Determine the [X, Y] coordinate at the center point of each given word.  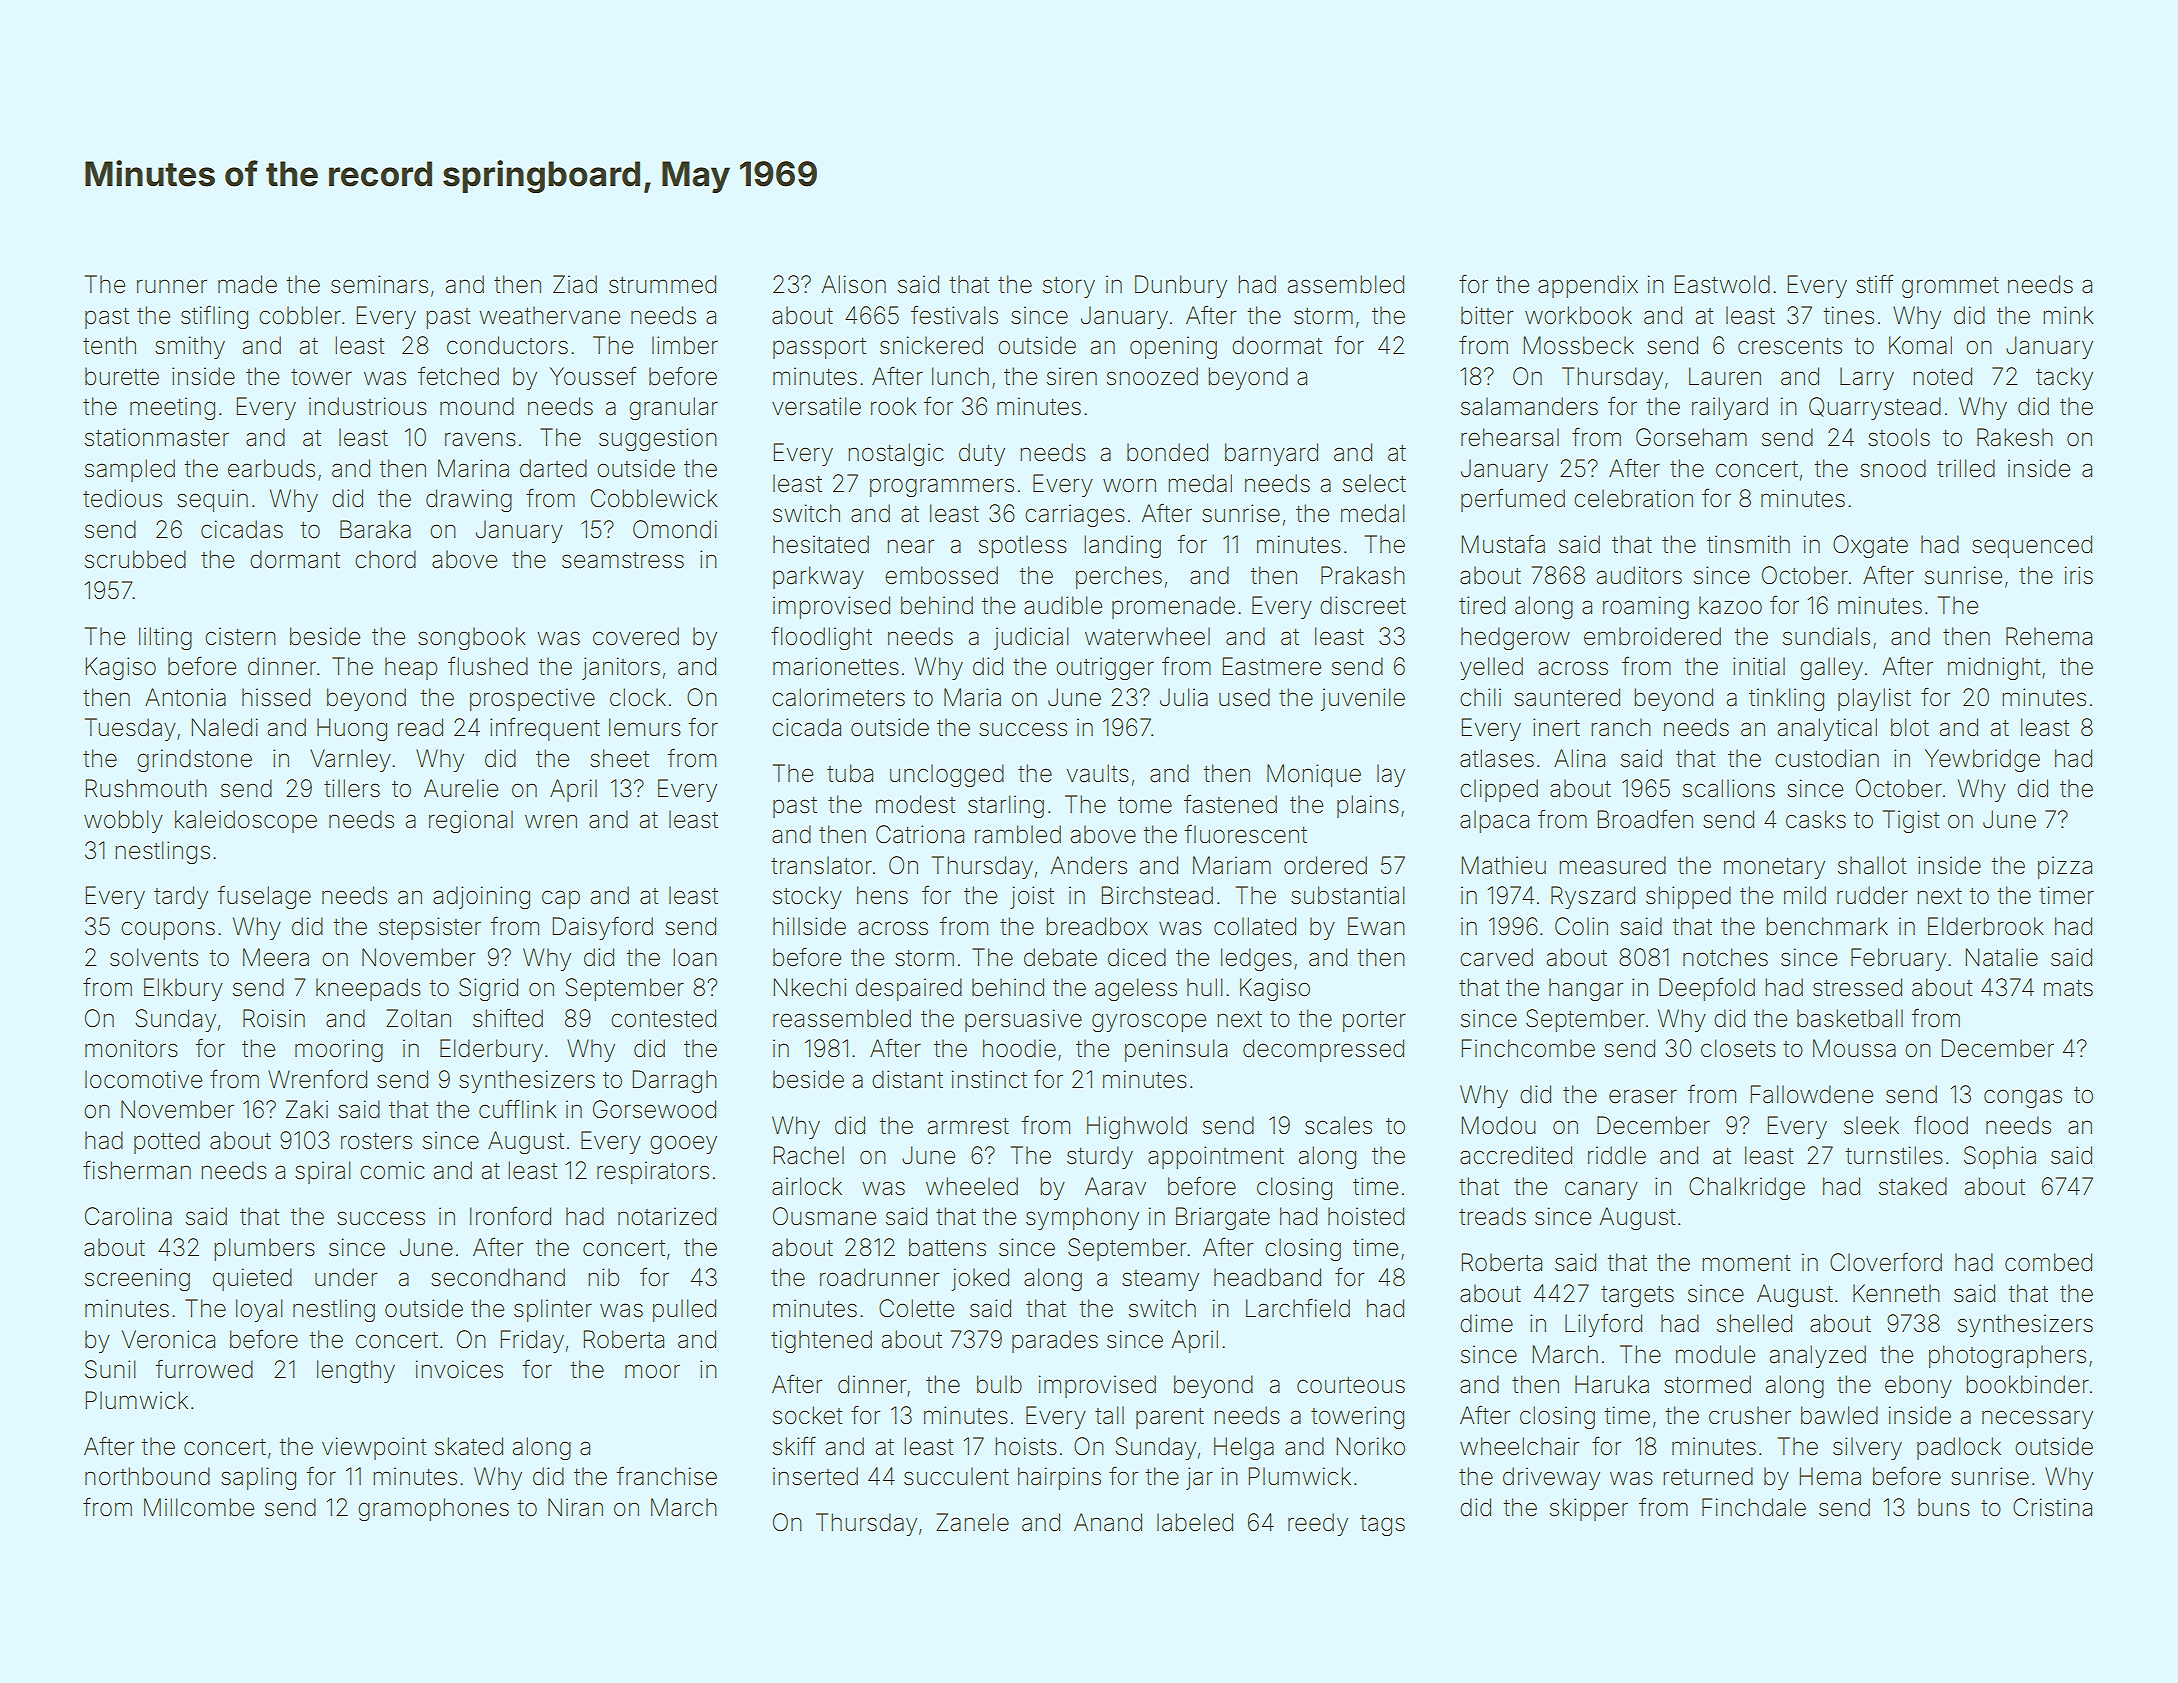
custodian [1827, 758]
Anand [1108, 1522]
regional [471, 821]
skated [469, 1446]
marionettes [836, 666]
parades [1055, 1341]
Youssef [593, 376]
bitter [1487, 315]
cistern [240, 636]
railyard [1730, 408]
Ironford [510, 1216]
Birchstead [1157, 895]
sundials [1826, 636]
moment [1746, 1263]
